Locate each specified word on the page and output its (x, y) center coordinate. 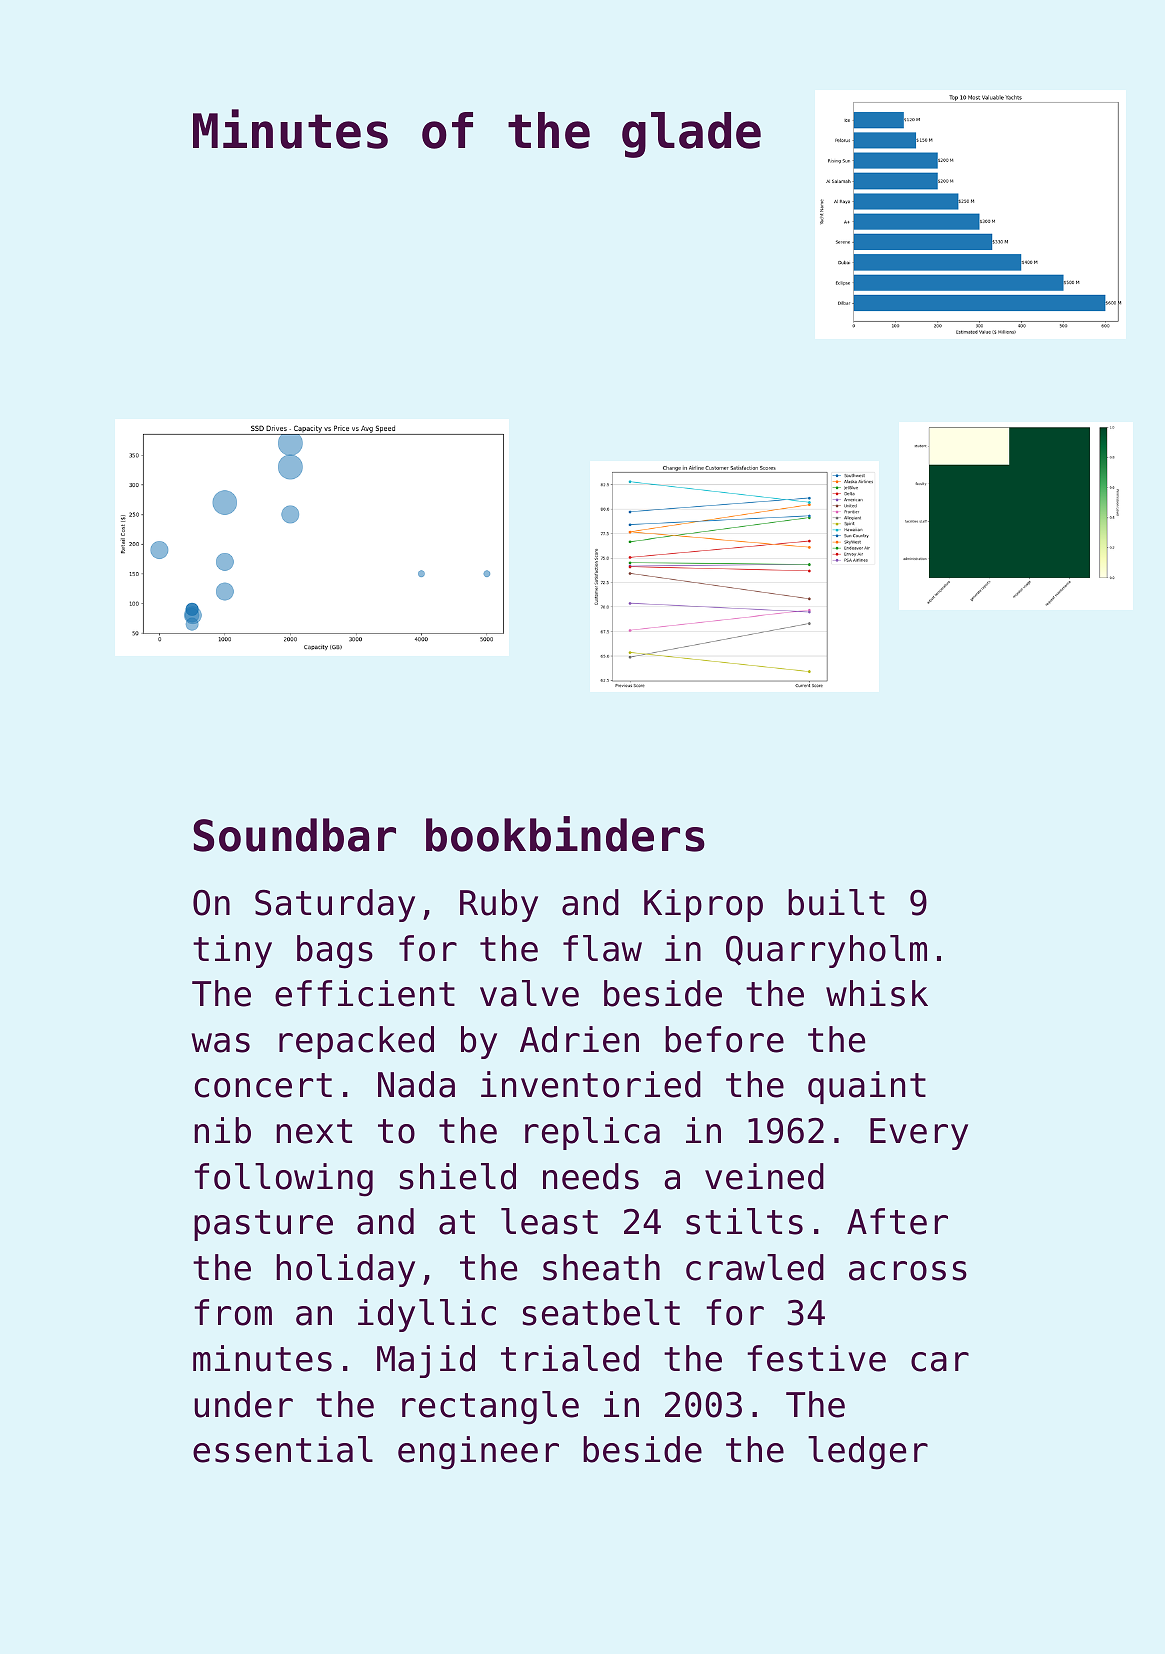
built (836, 902)
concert (263, 1085)
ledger (868, 1453)
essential (283, 1449)
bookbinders (565, 834)
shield (458, 1176)
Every (919, 1134)
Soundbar (294, 835)
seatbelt (601, 1312)
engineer (478, 1453)
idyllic (427, 1315)
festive (816, 1358)
